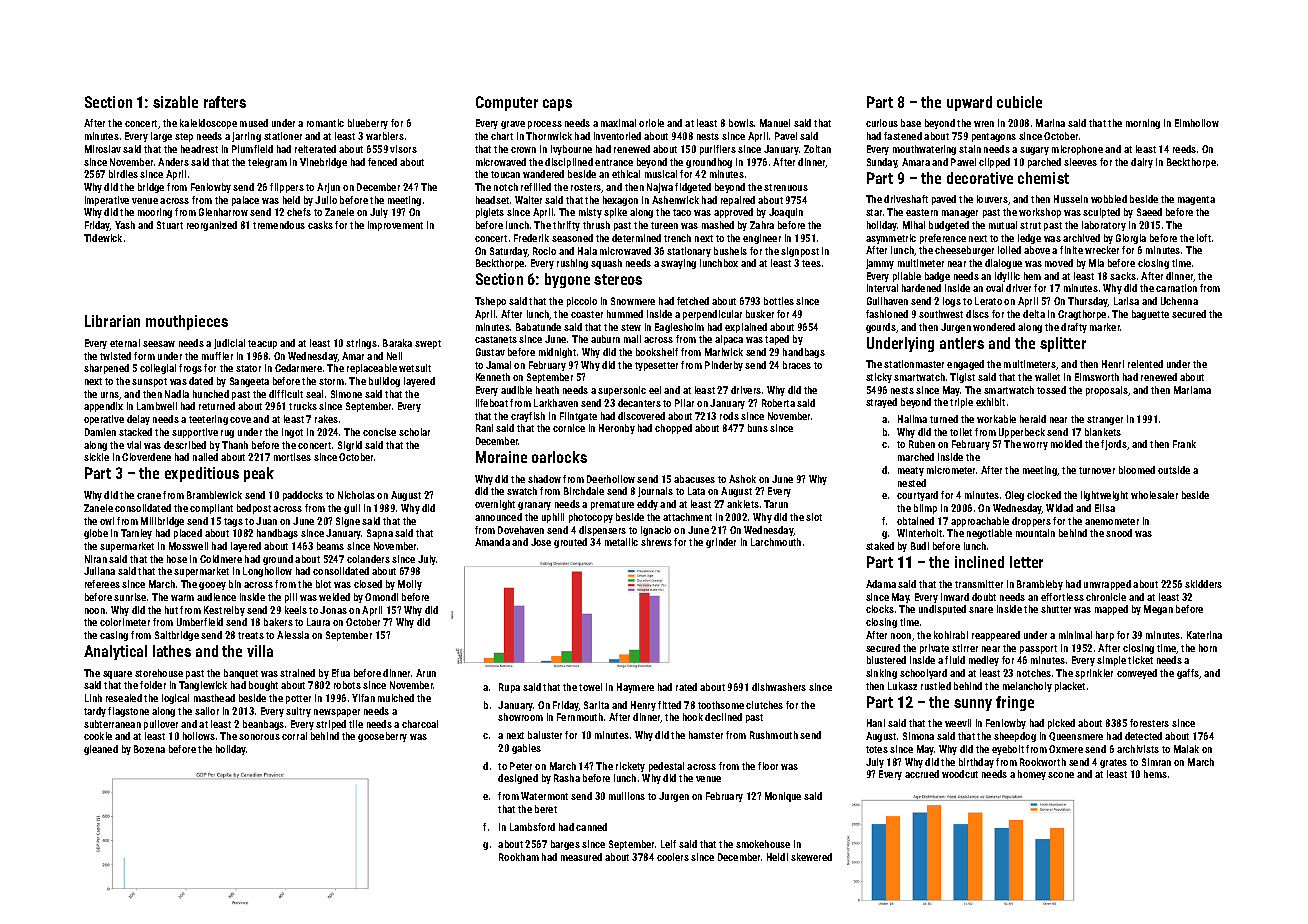  I want to click on Simone, so click(346, 394).
